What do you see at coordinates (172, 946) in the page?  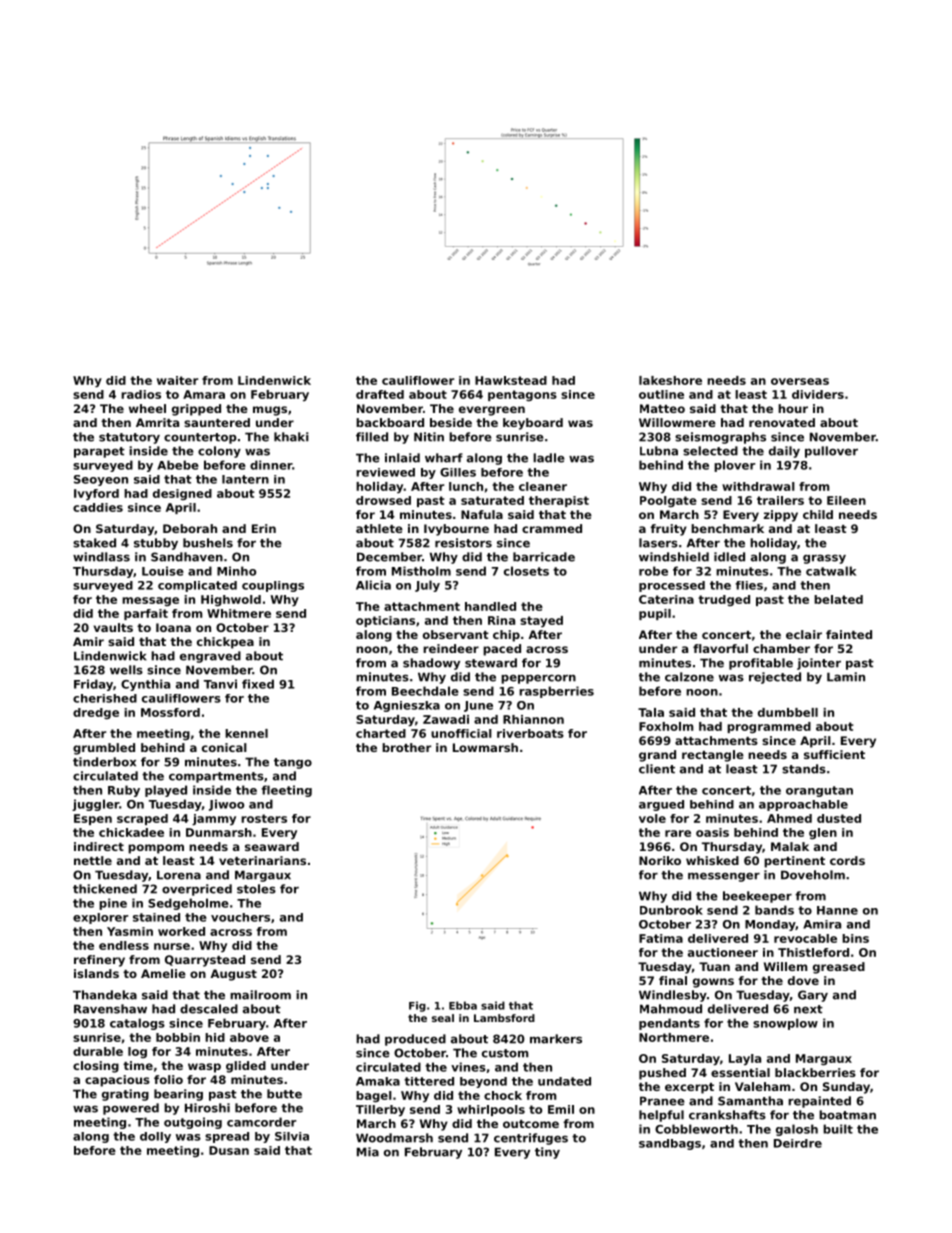 I see `nurse` at bounding box center [172, 946].
